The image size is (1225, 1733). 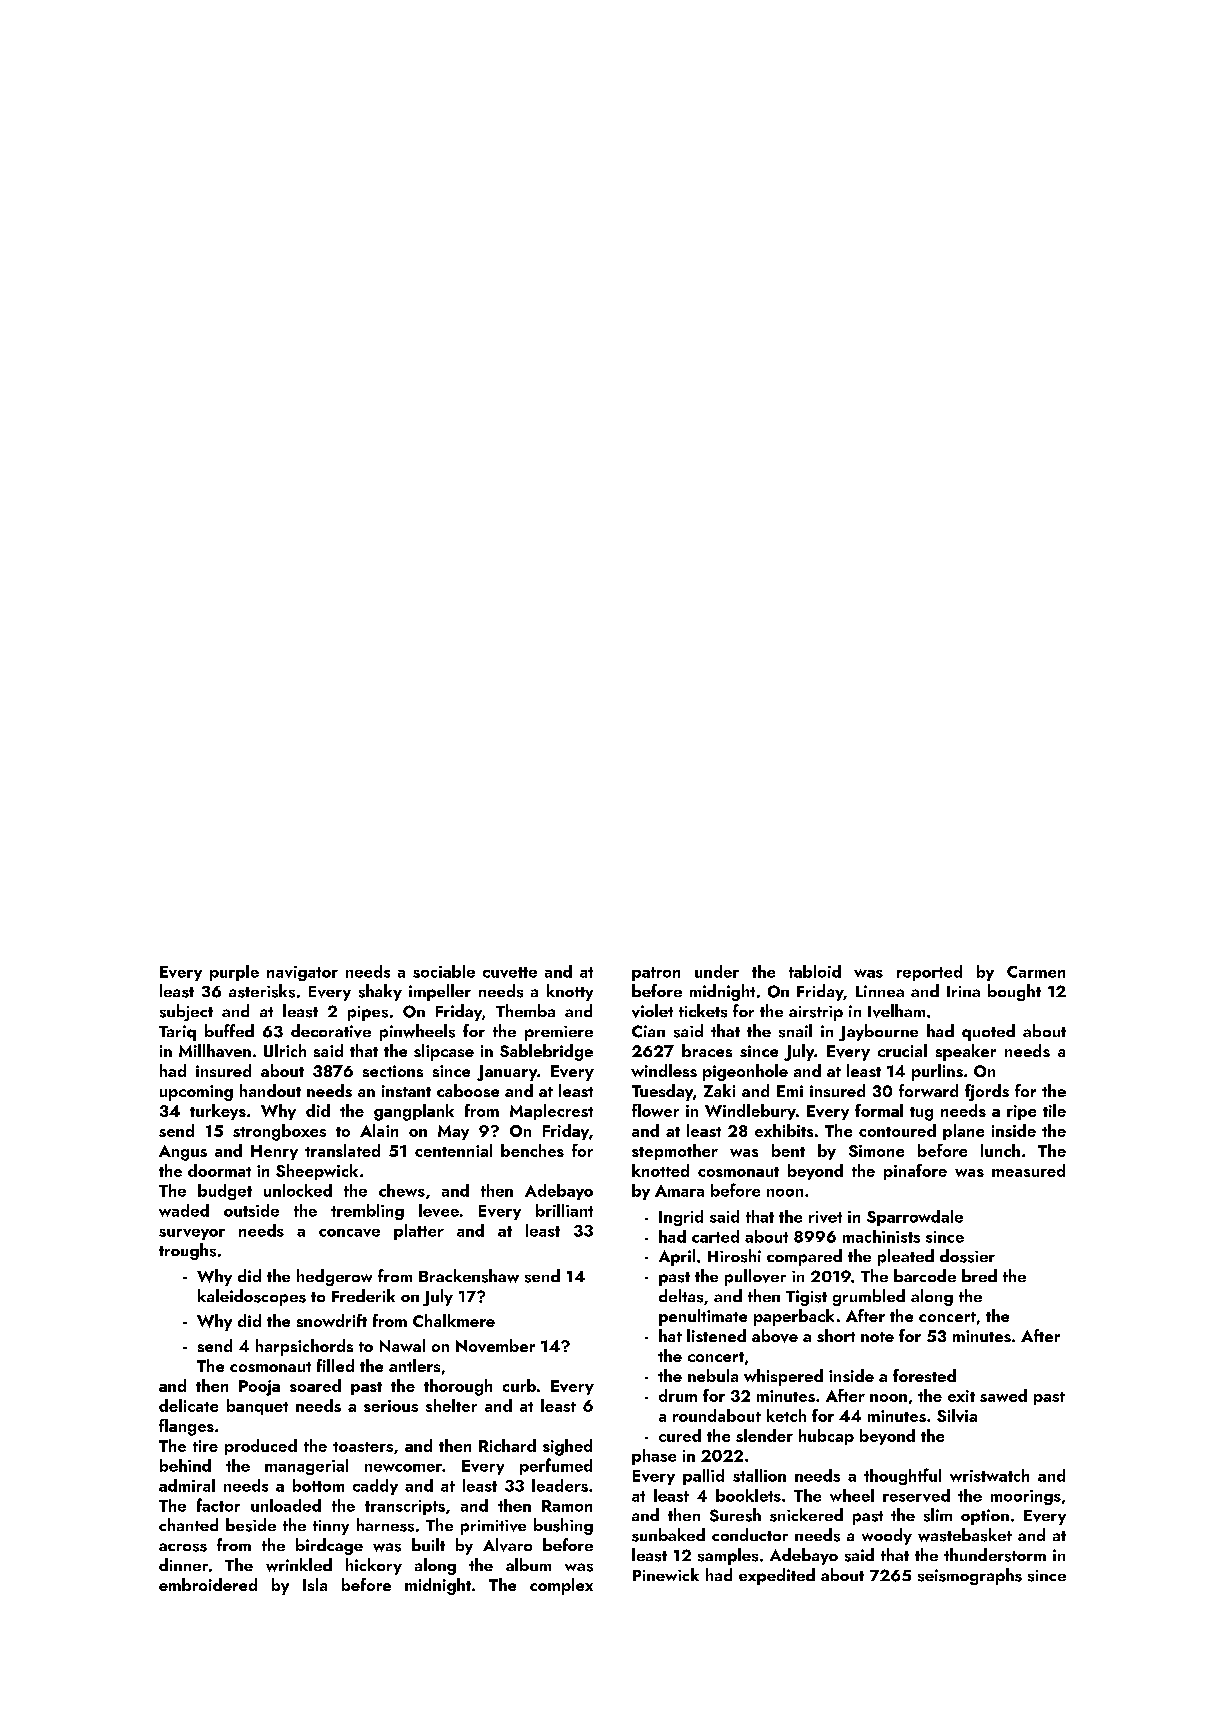 What do you see at coordinates (259, 1388) in the screenshot?
I see `Pooja` at bounding box center [259, 1388].
